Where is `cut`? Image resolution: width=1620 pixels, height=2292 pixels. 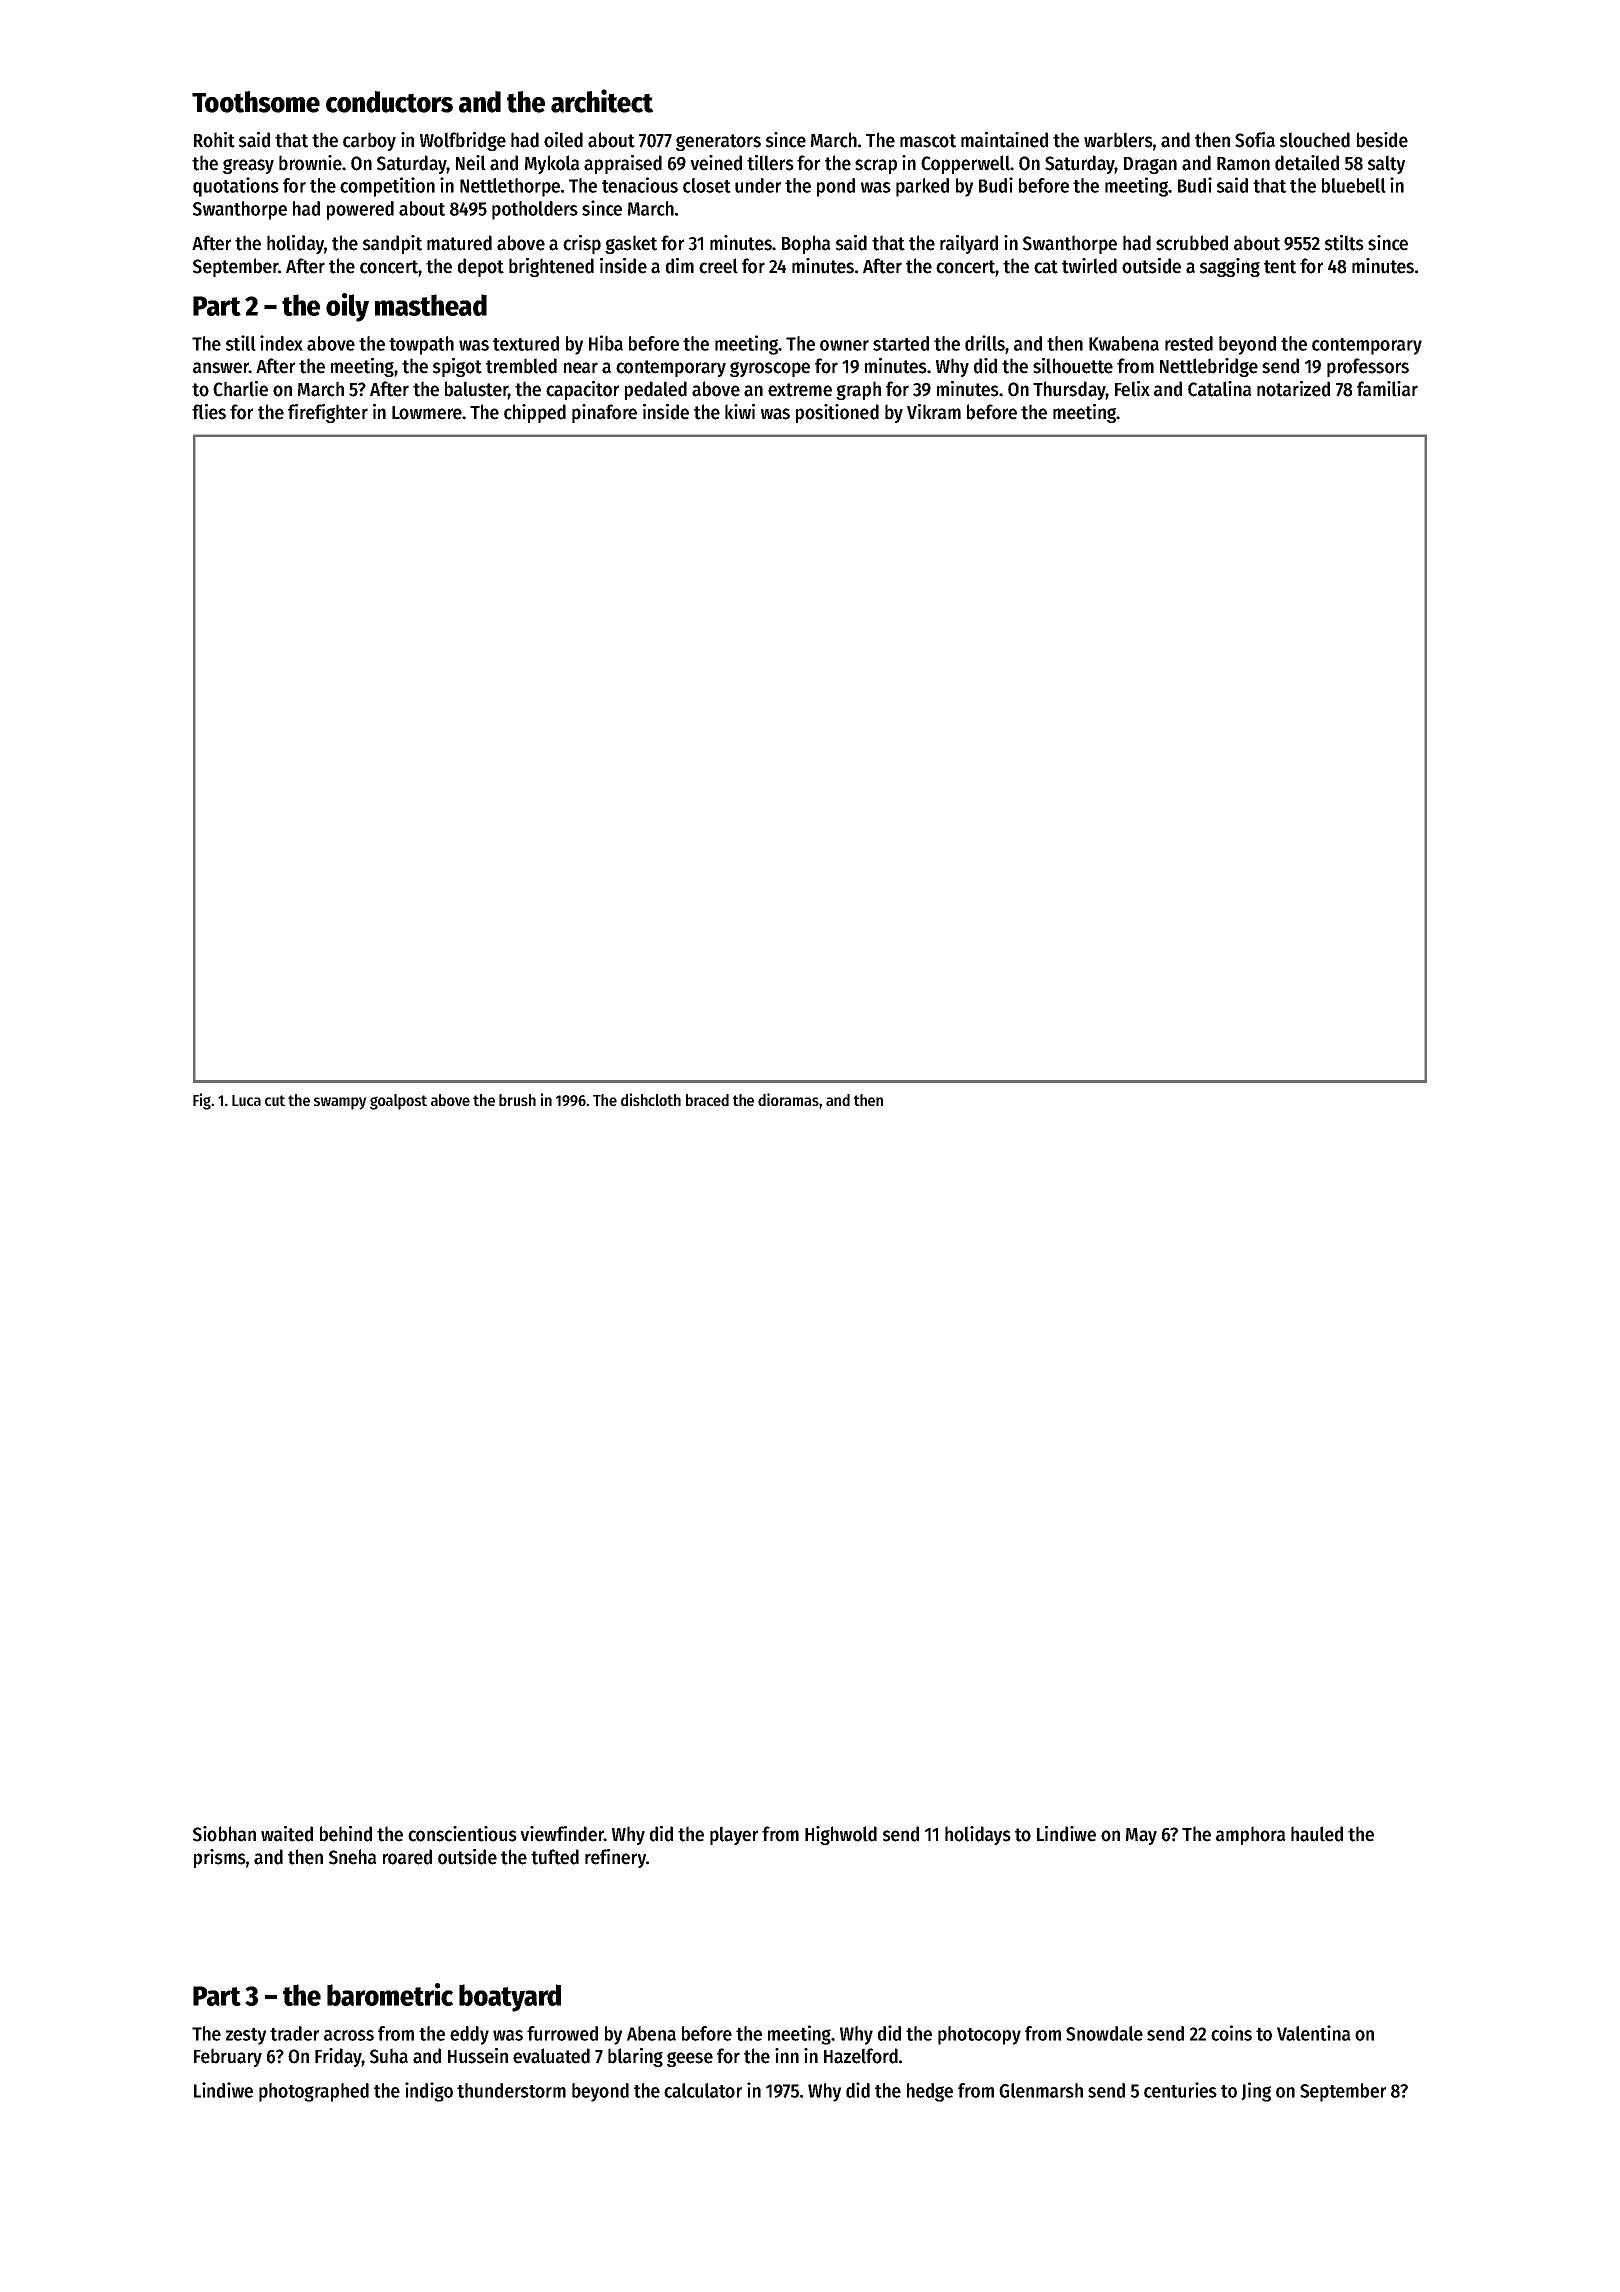
cut is located at coordinates (275, 1100).
